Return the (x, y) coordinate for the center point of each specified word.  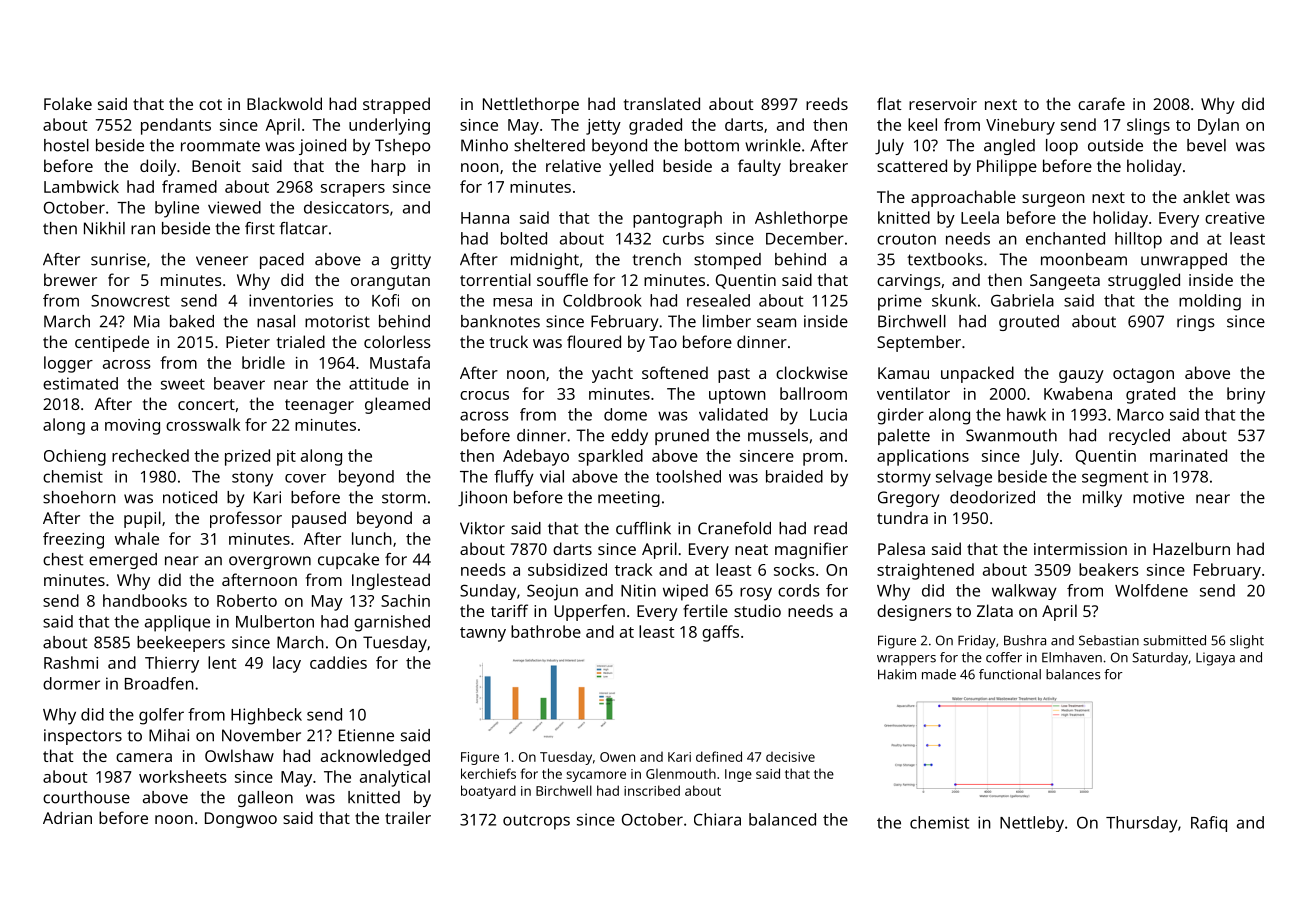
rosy (756, 594)
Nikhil (104, 228)
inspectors (83, 737)
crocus (484, 395)
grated (1150, 395)
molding (1210, 302)
